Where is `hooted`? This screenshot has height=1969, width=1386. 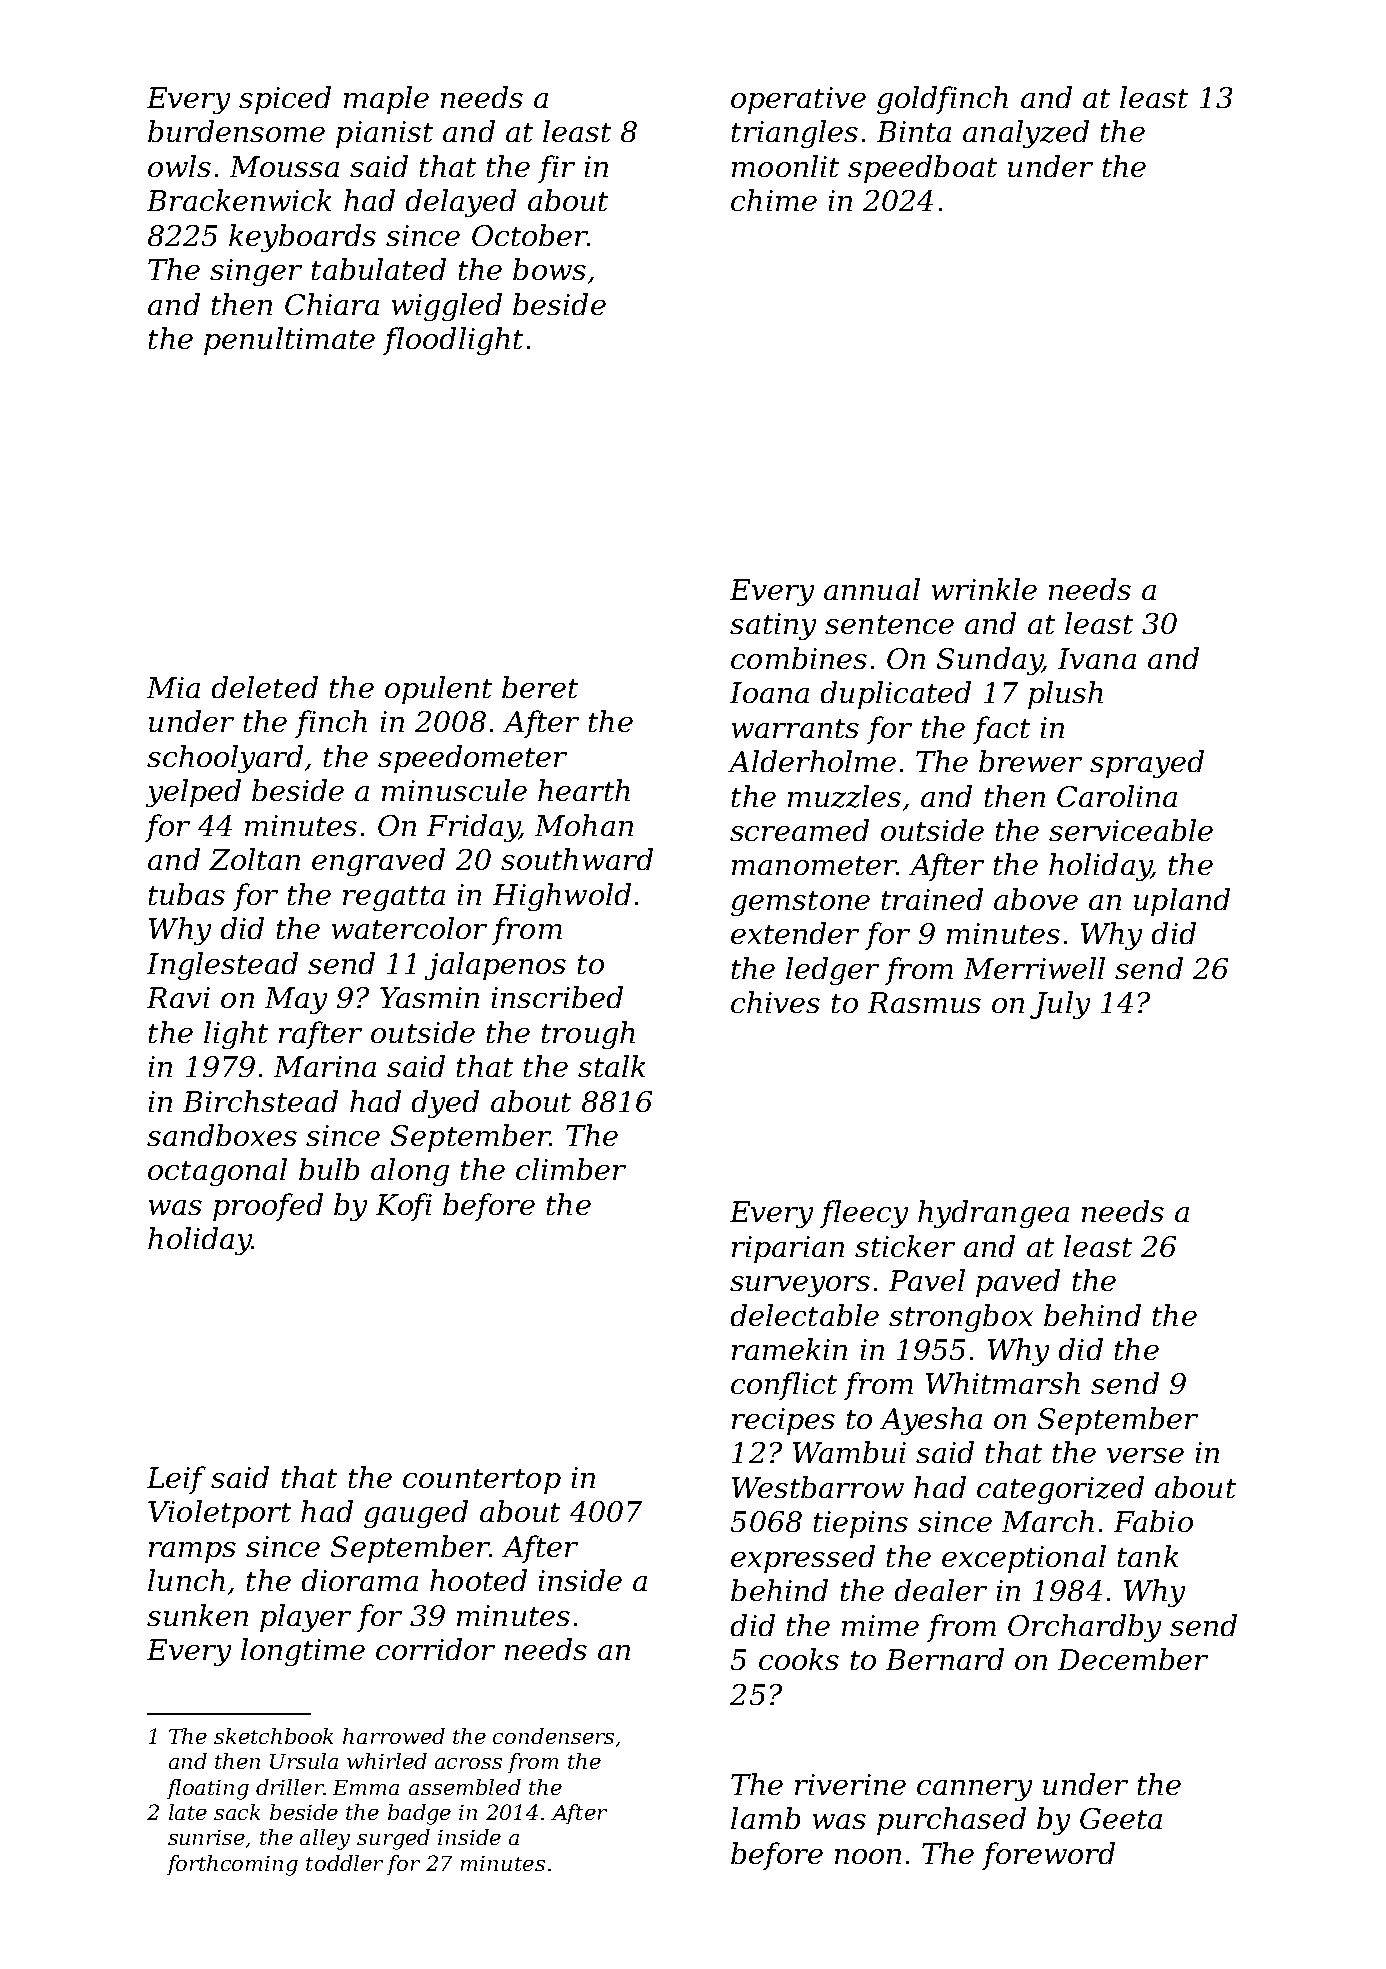 hooted is located at coordinates (478, 1580).
